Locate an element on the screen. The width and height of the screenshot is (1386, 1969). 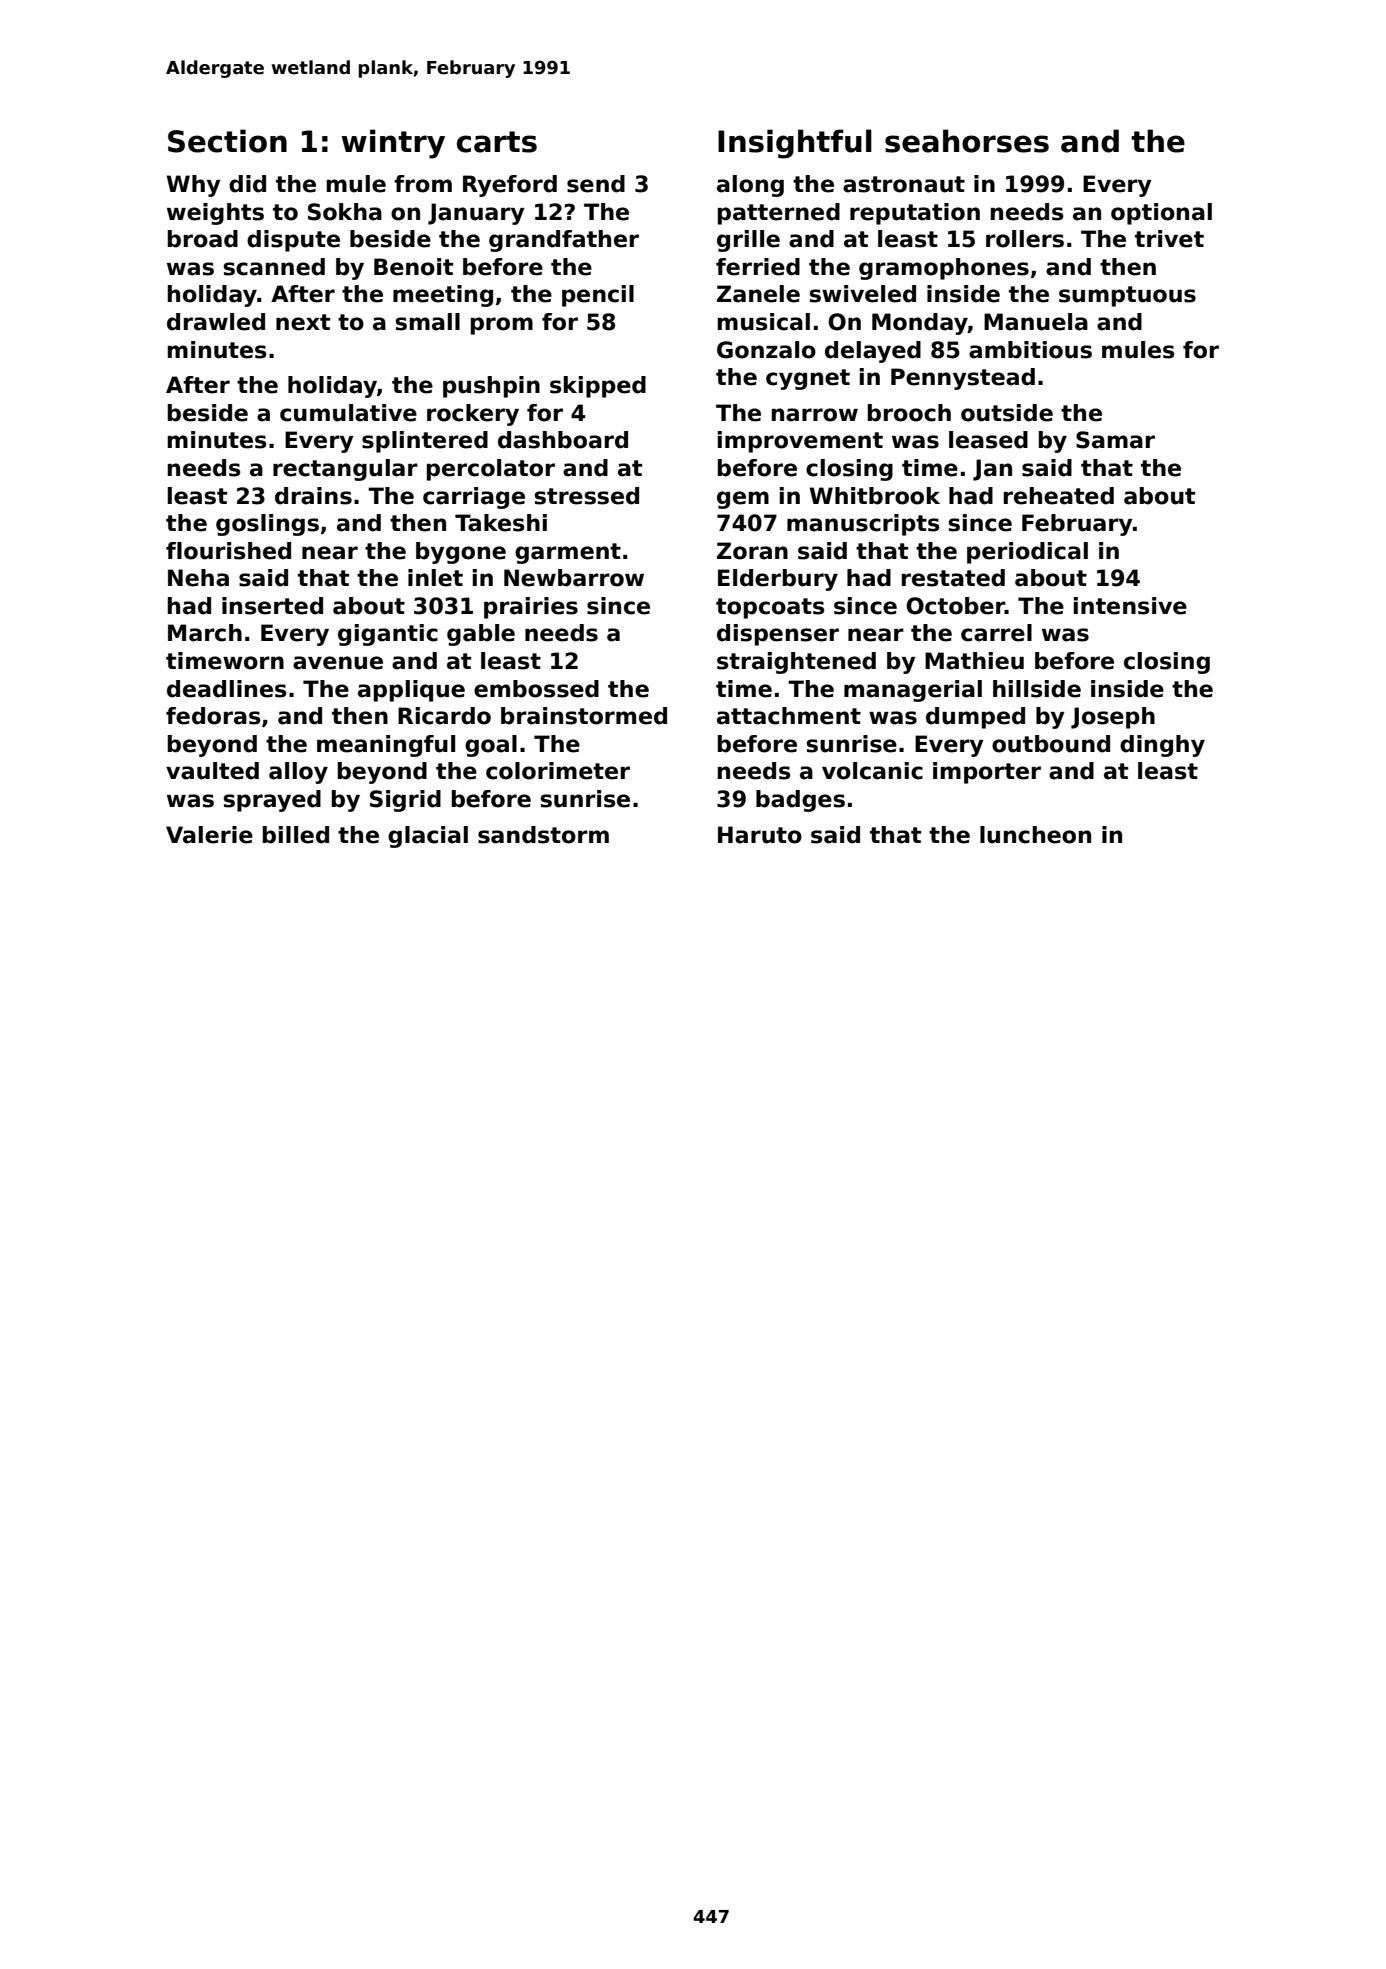
dashboard is located at coordinates (563, 440).
